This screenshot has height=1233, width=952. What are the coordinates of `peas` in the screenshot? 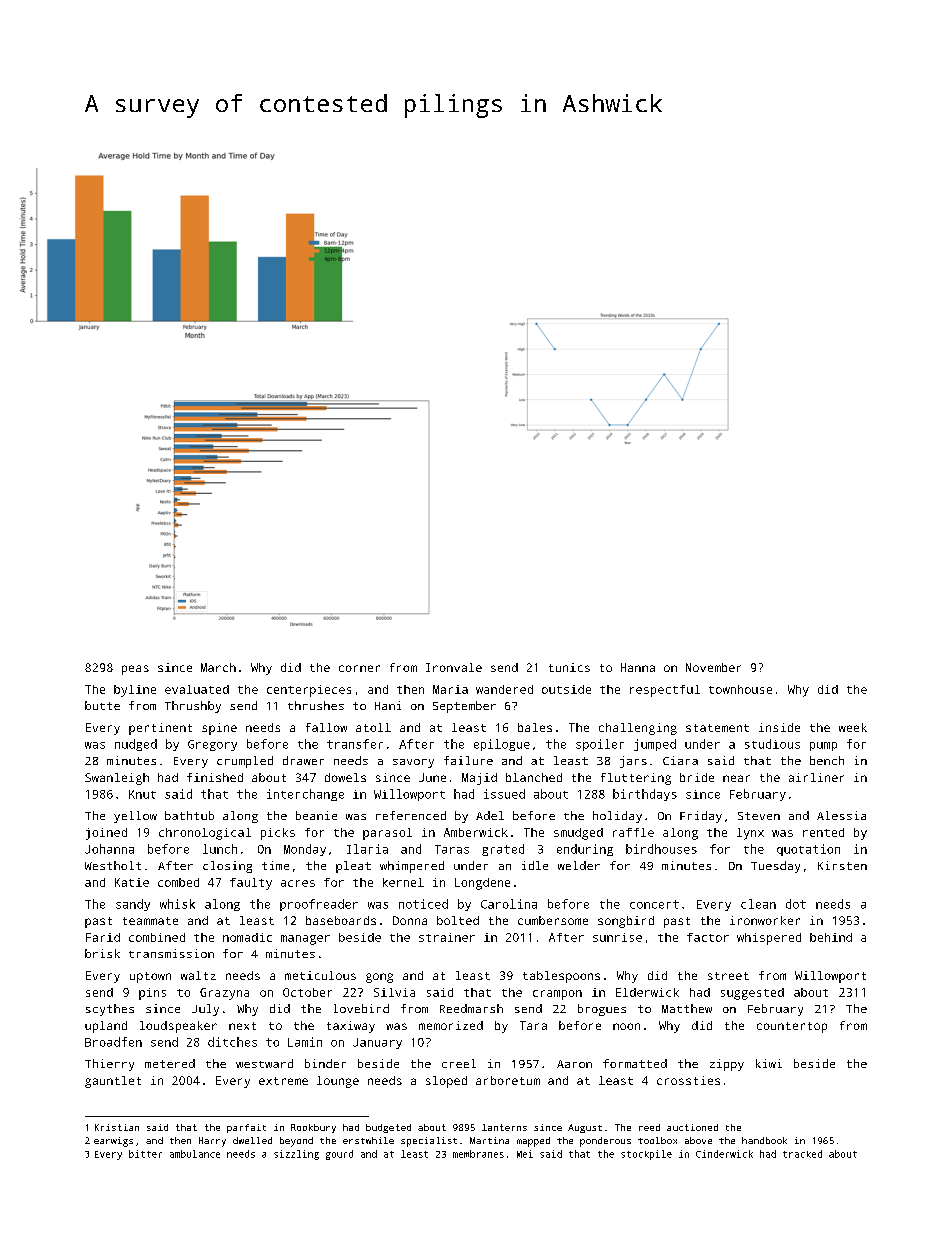 It's located at (135, 670).
